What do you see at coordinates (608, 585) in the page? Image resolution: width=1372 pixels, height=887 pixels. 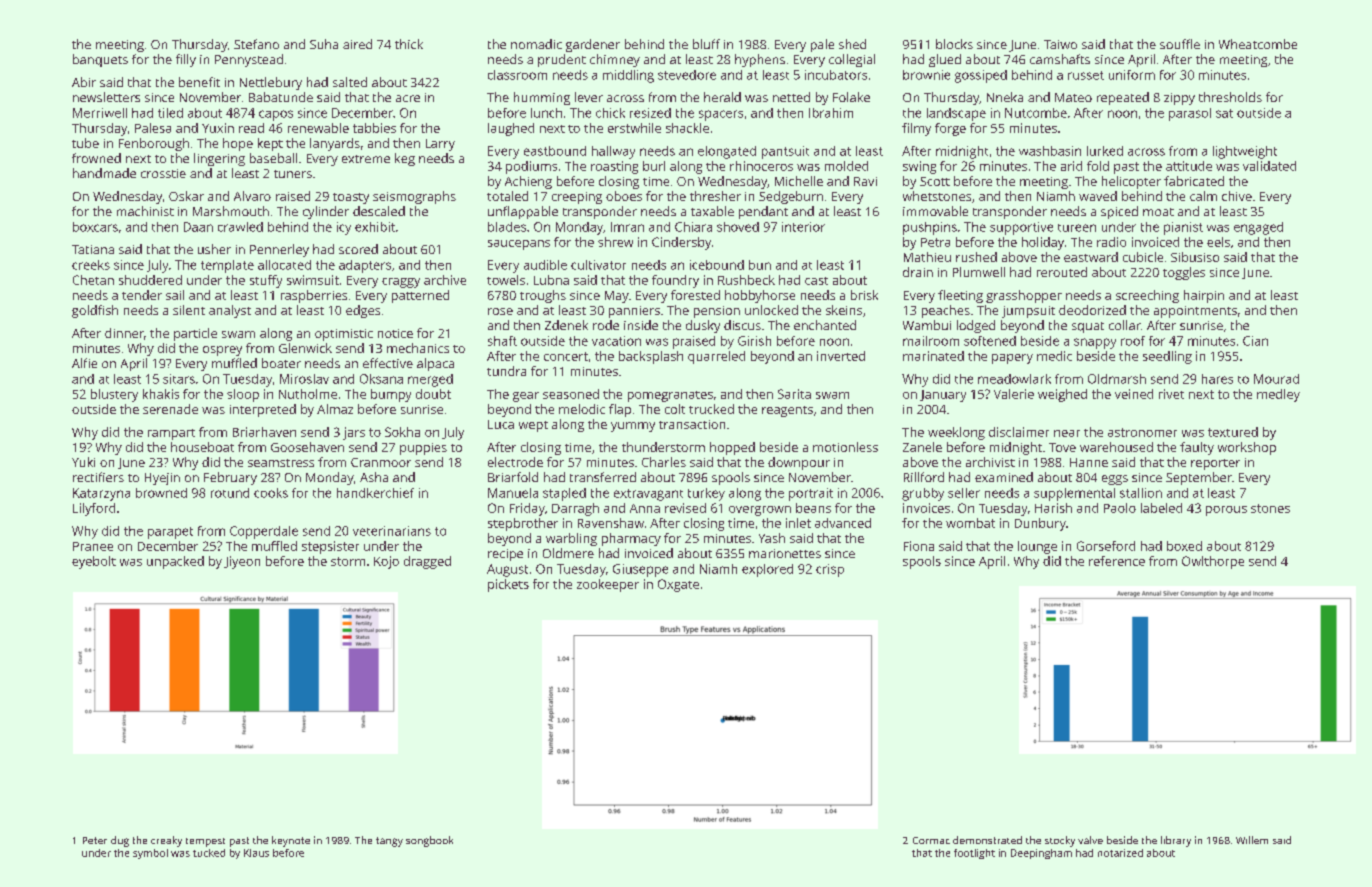 I see `zookeeper` at bounding box center [608, 585].
